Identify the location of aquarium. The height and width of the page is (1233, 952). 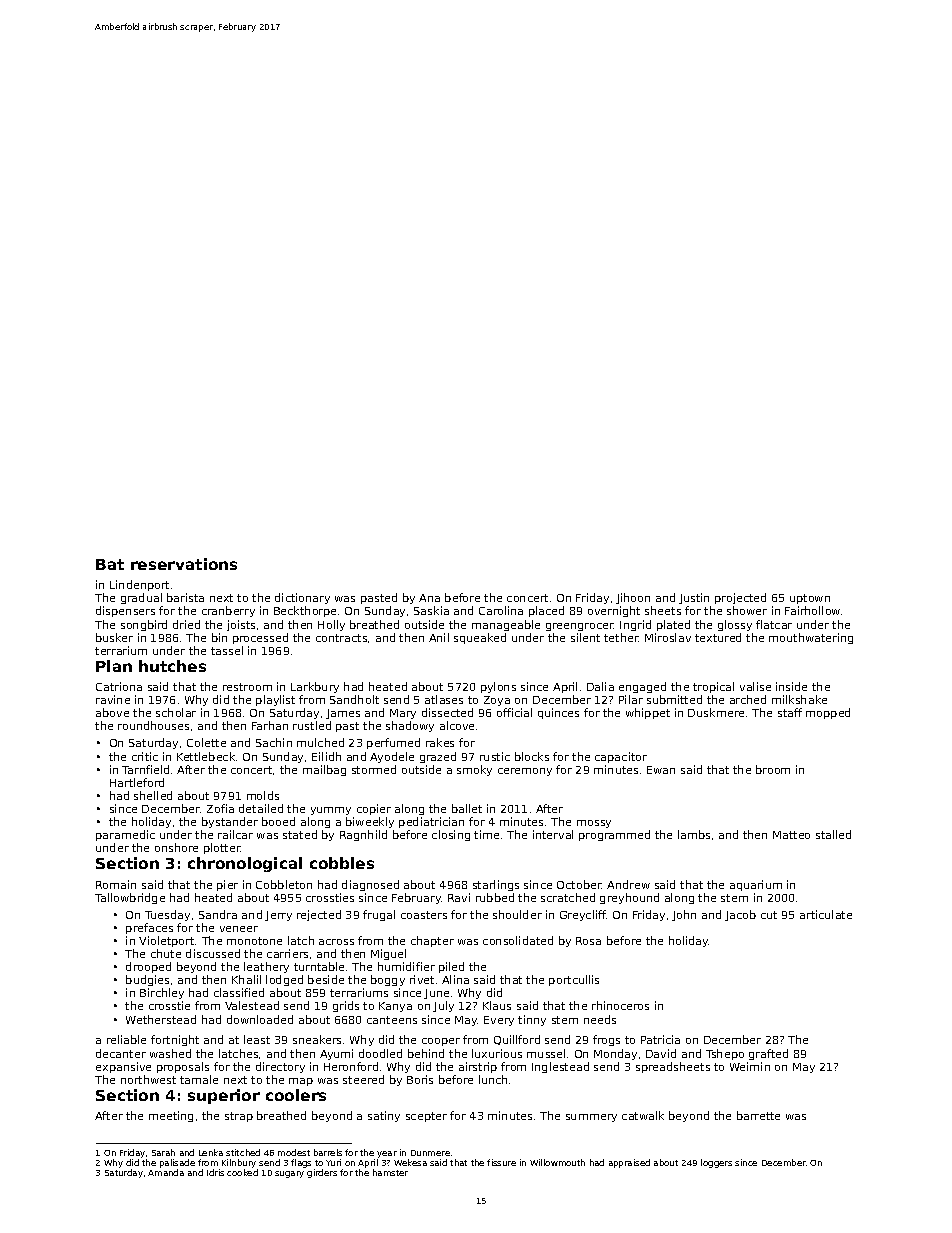
(756, 885).
